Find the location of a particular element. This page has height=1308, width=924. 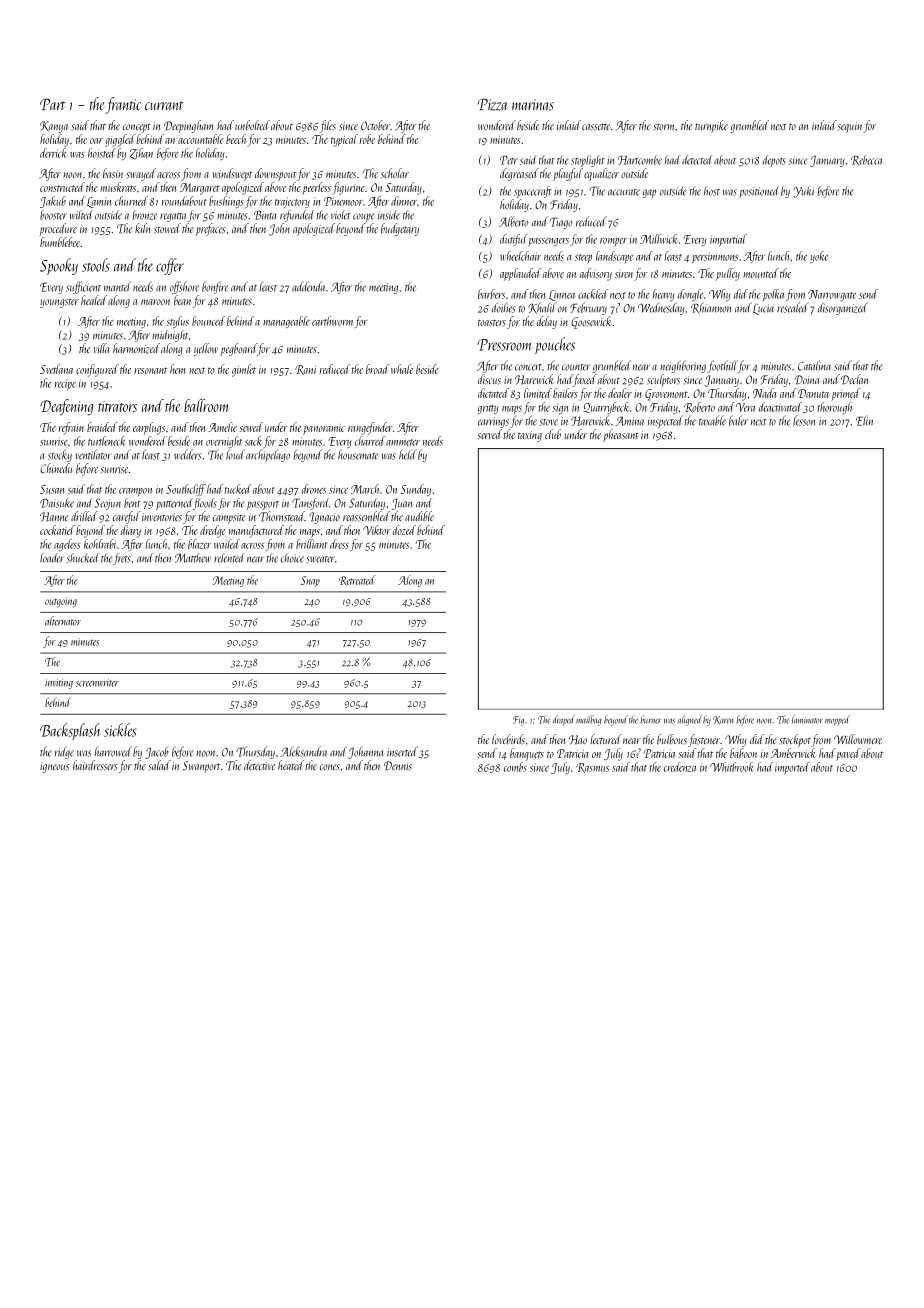

typical is located at coordinates (344, 140).
